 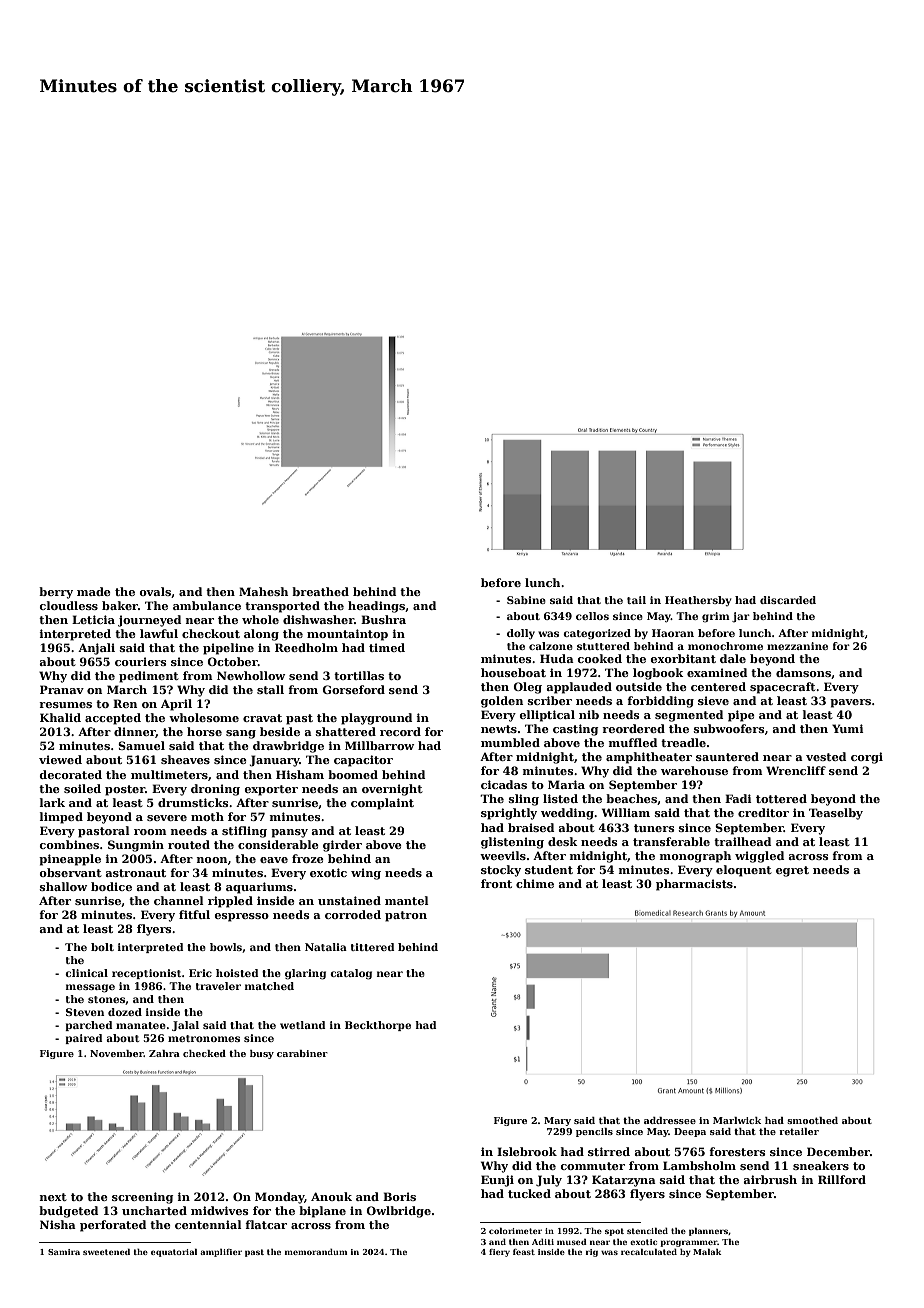 What do you see at coordinates (557, 1121) in the page?
I see `Mary` at bounding box center [557, 1121].
